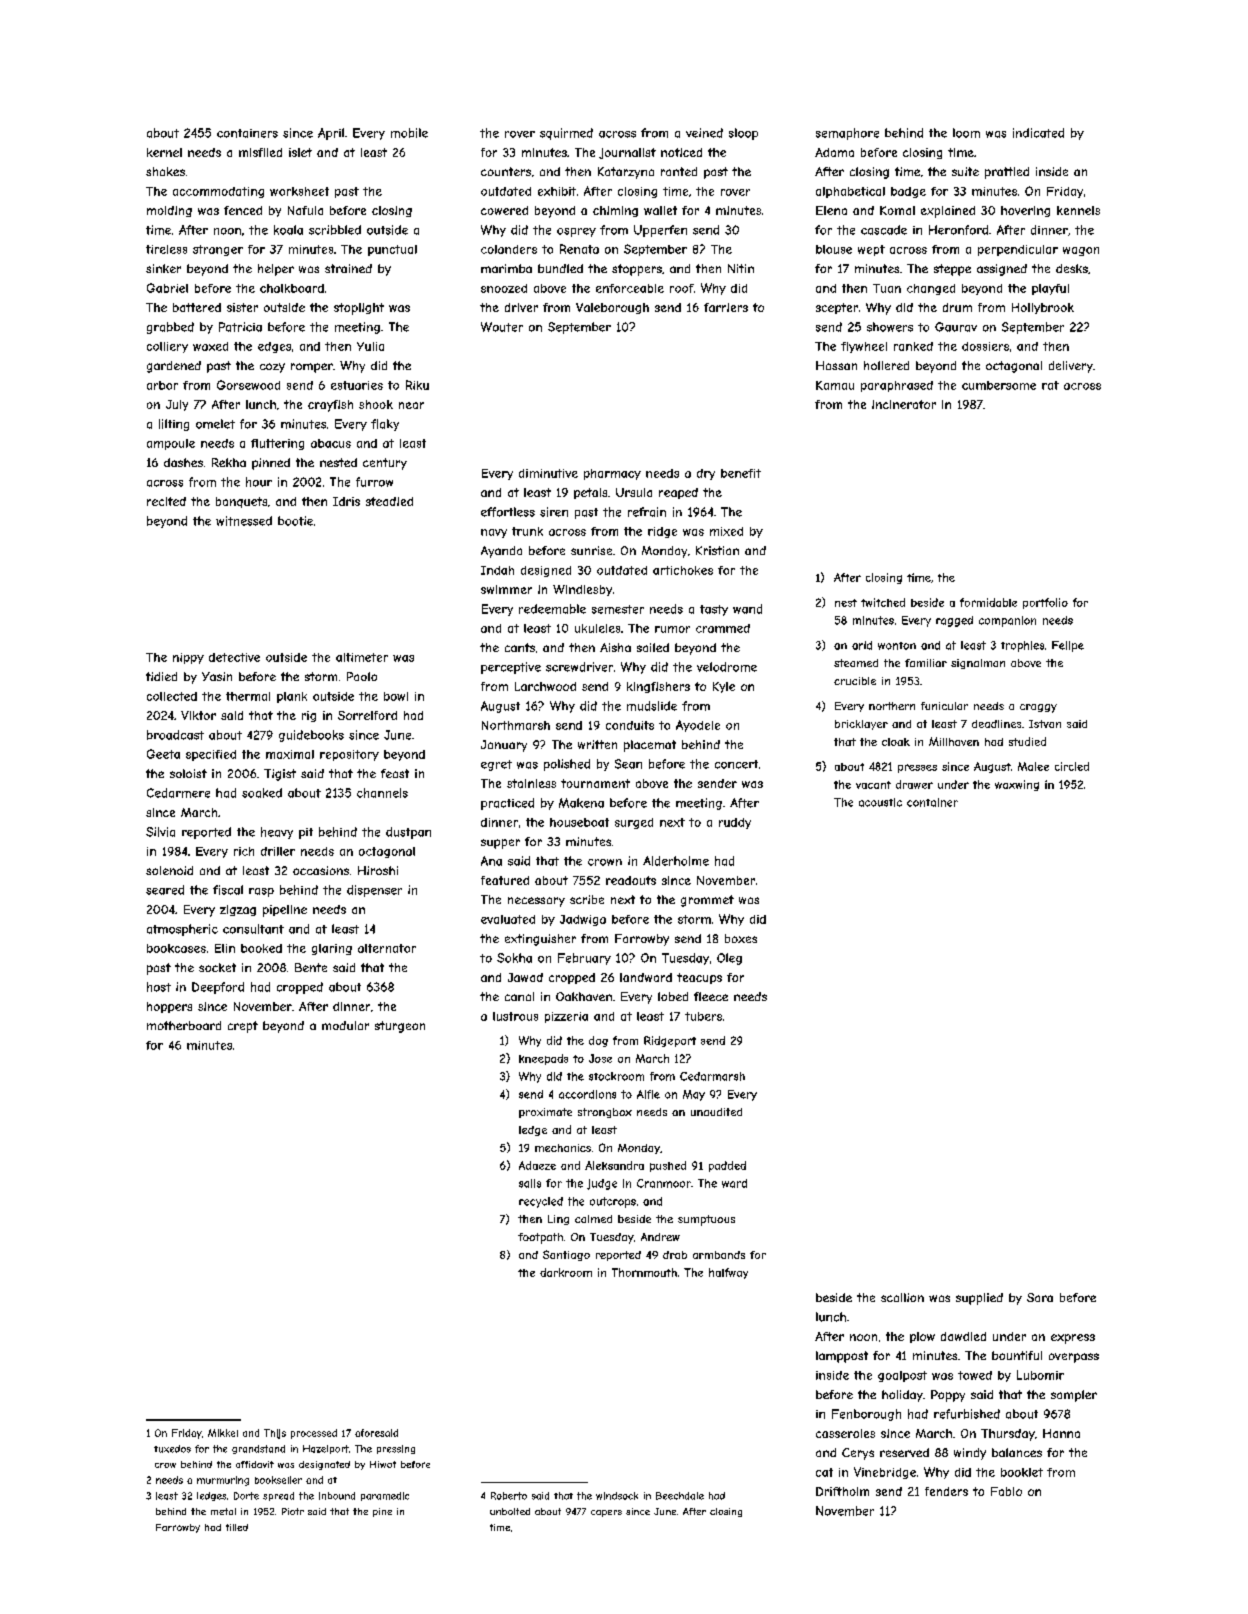  I want to click on explained, so click(948, 212).
